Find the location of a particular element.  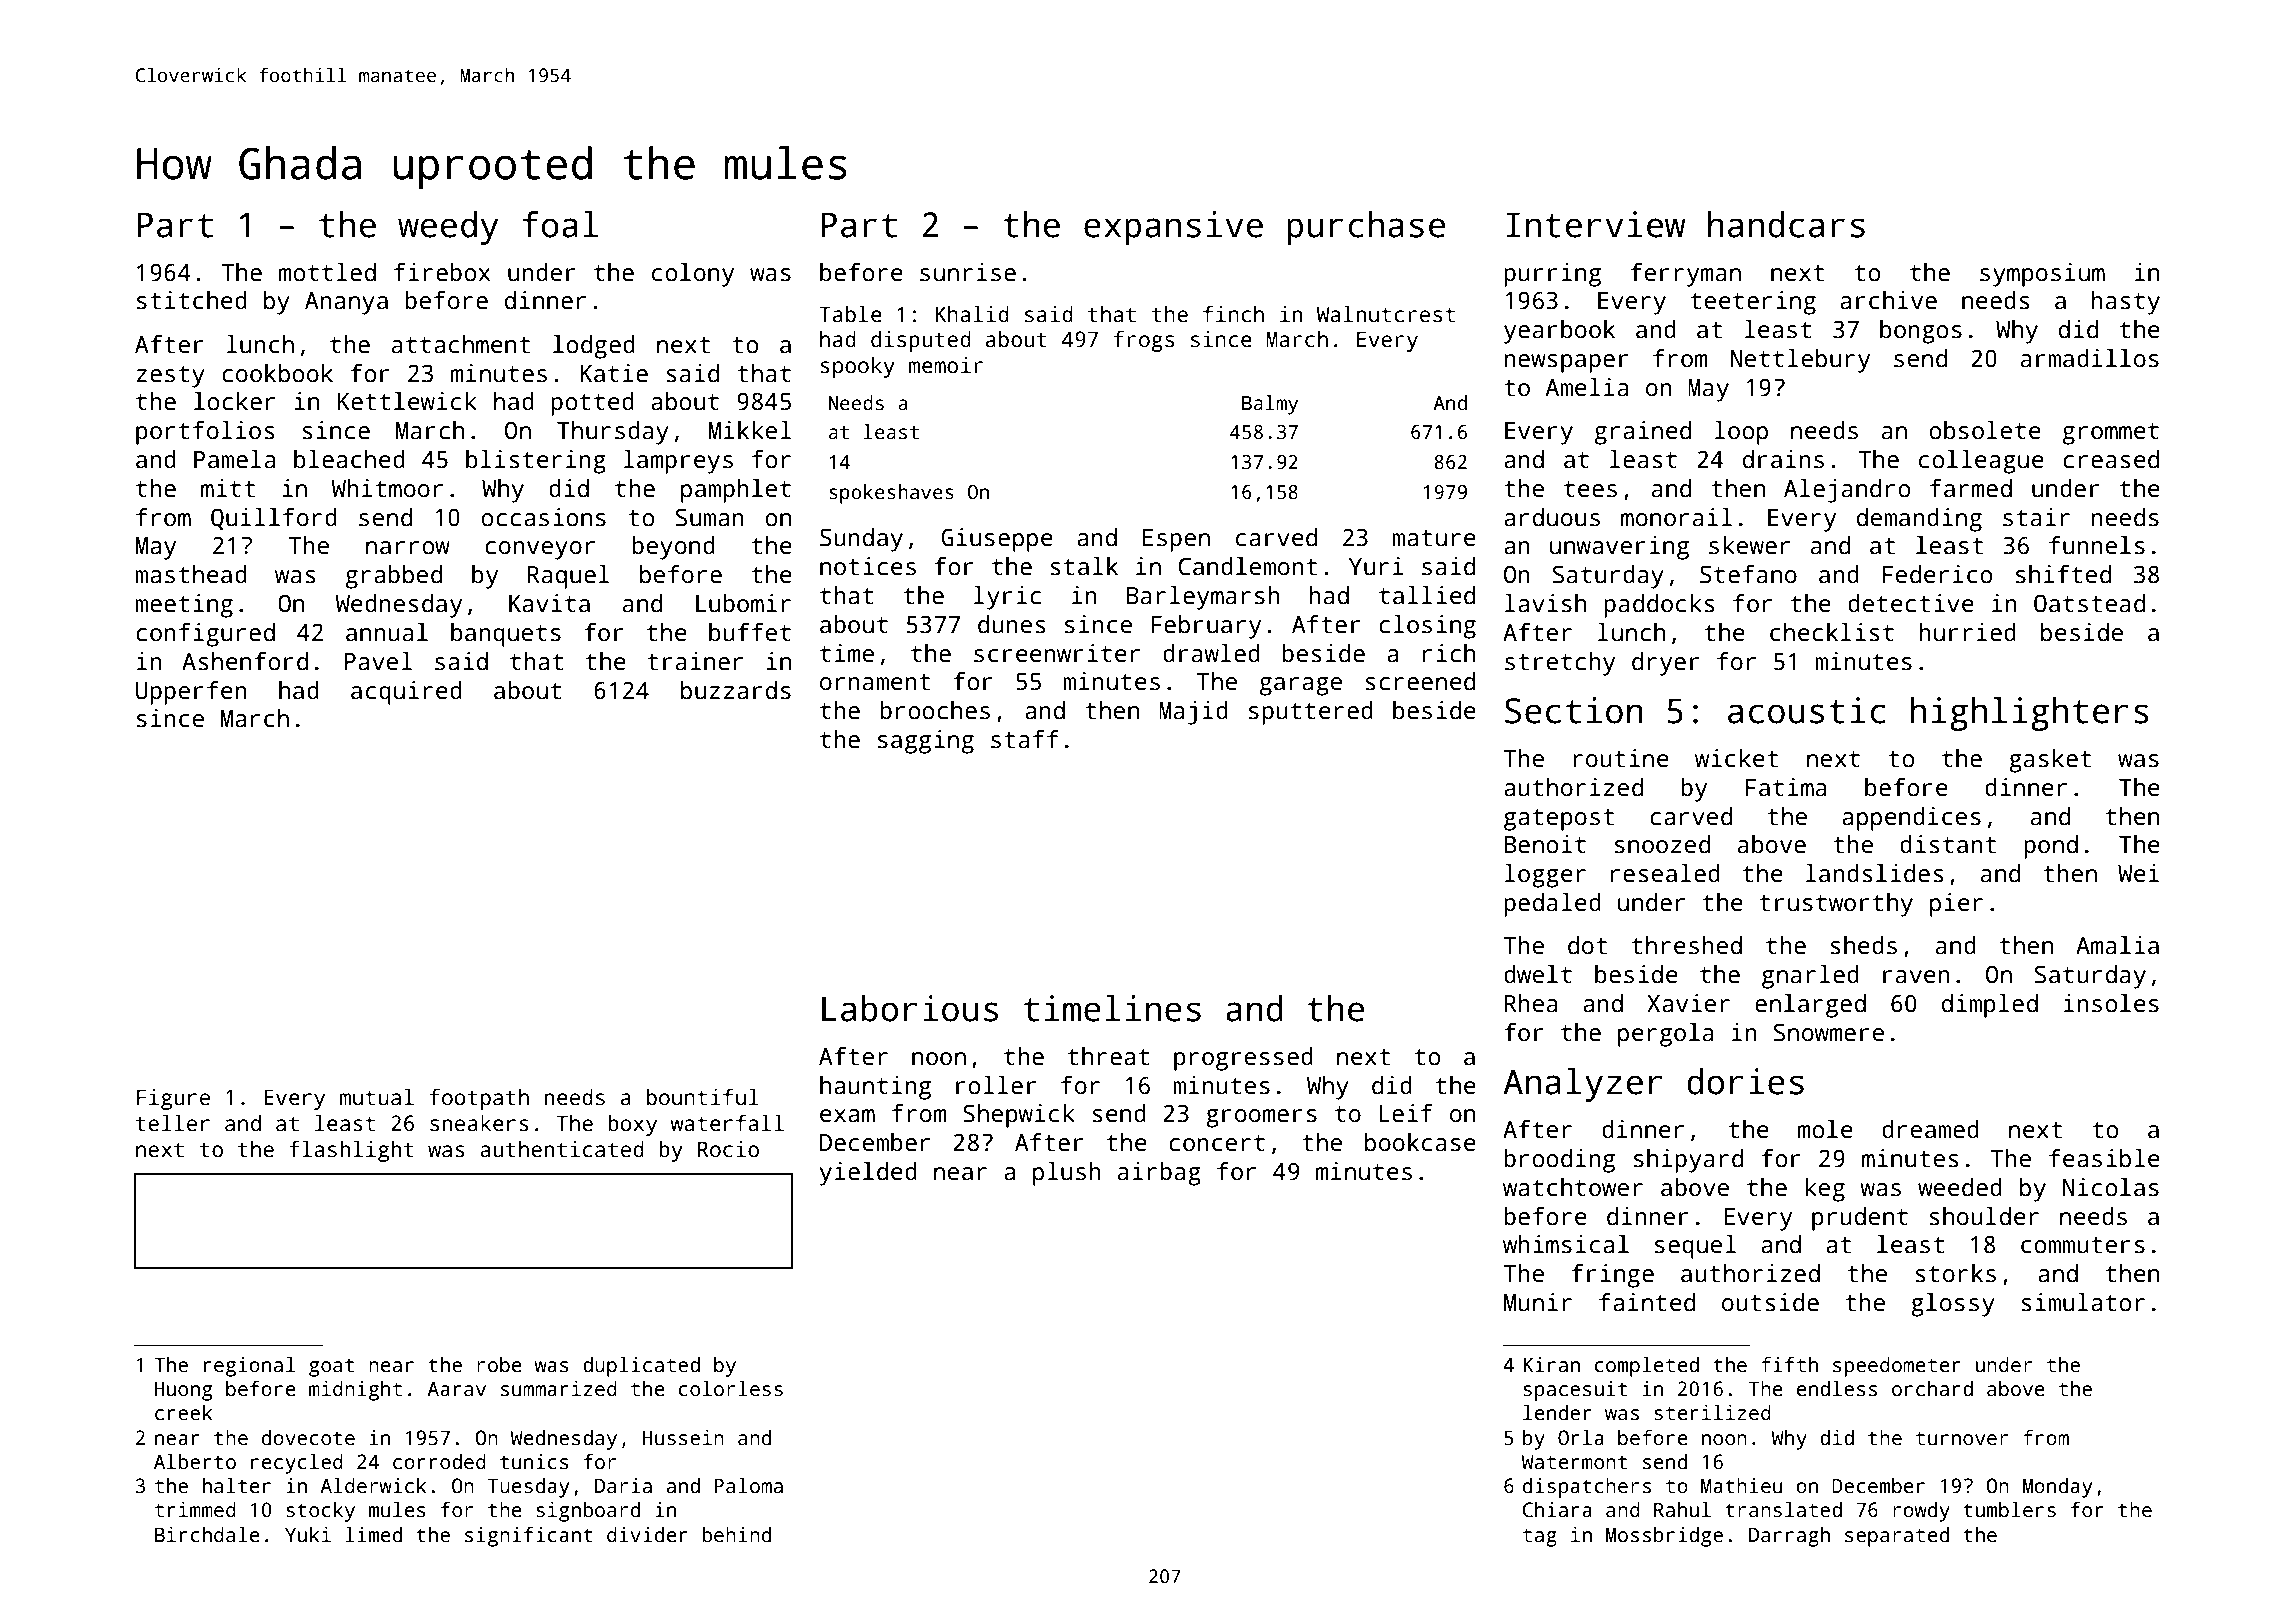

armadillos is located at coordinates (2090, 358).
